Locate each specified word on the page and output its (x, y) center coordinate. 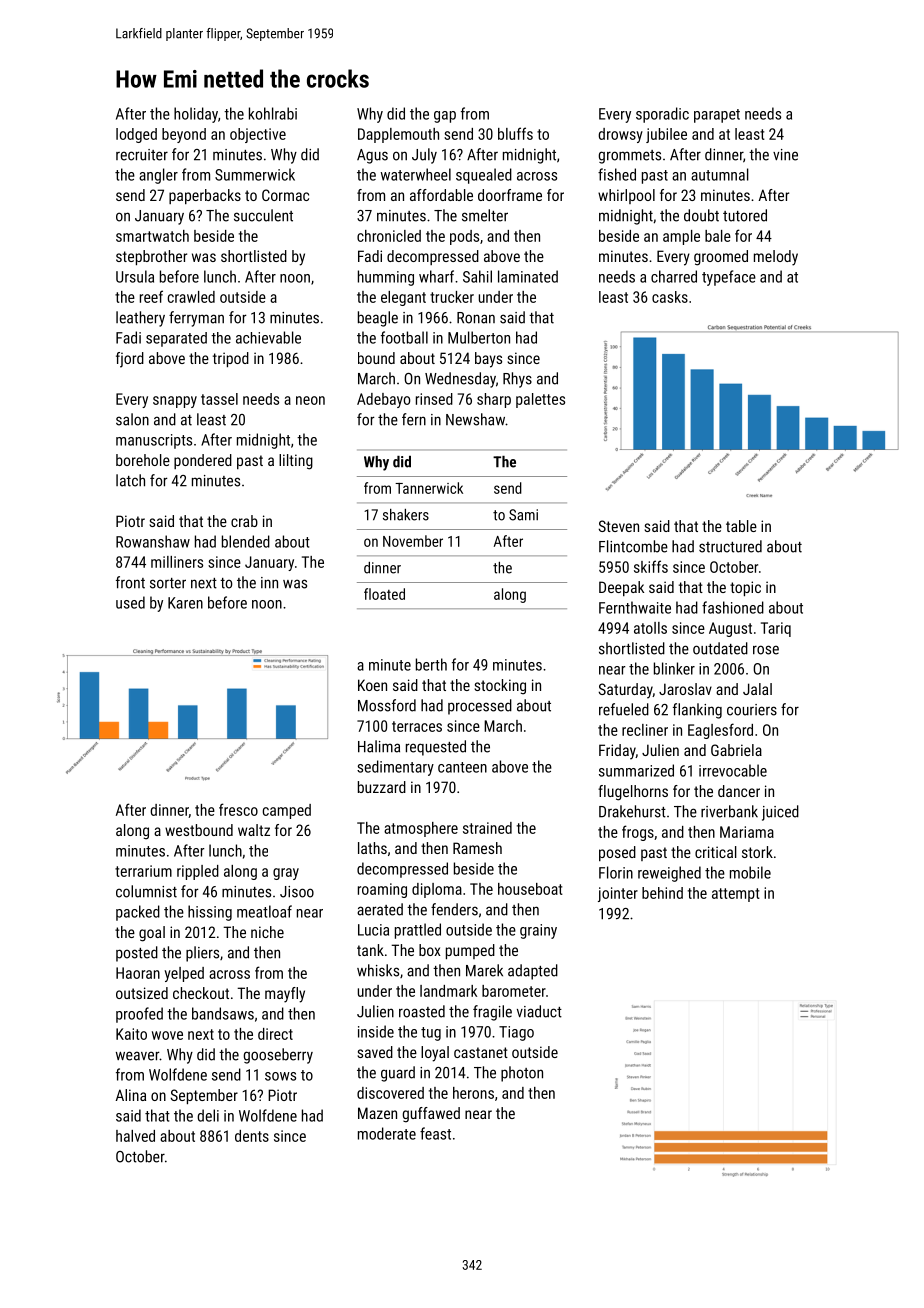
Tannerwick (429, 488)
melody (776, 258)
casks (670, 297)
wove (167, 1035)
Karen (185, 603)
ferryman (196, 319)
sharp (494, 400)
